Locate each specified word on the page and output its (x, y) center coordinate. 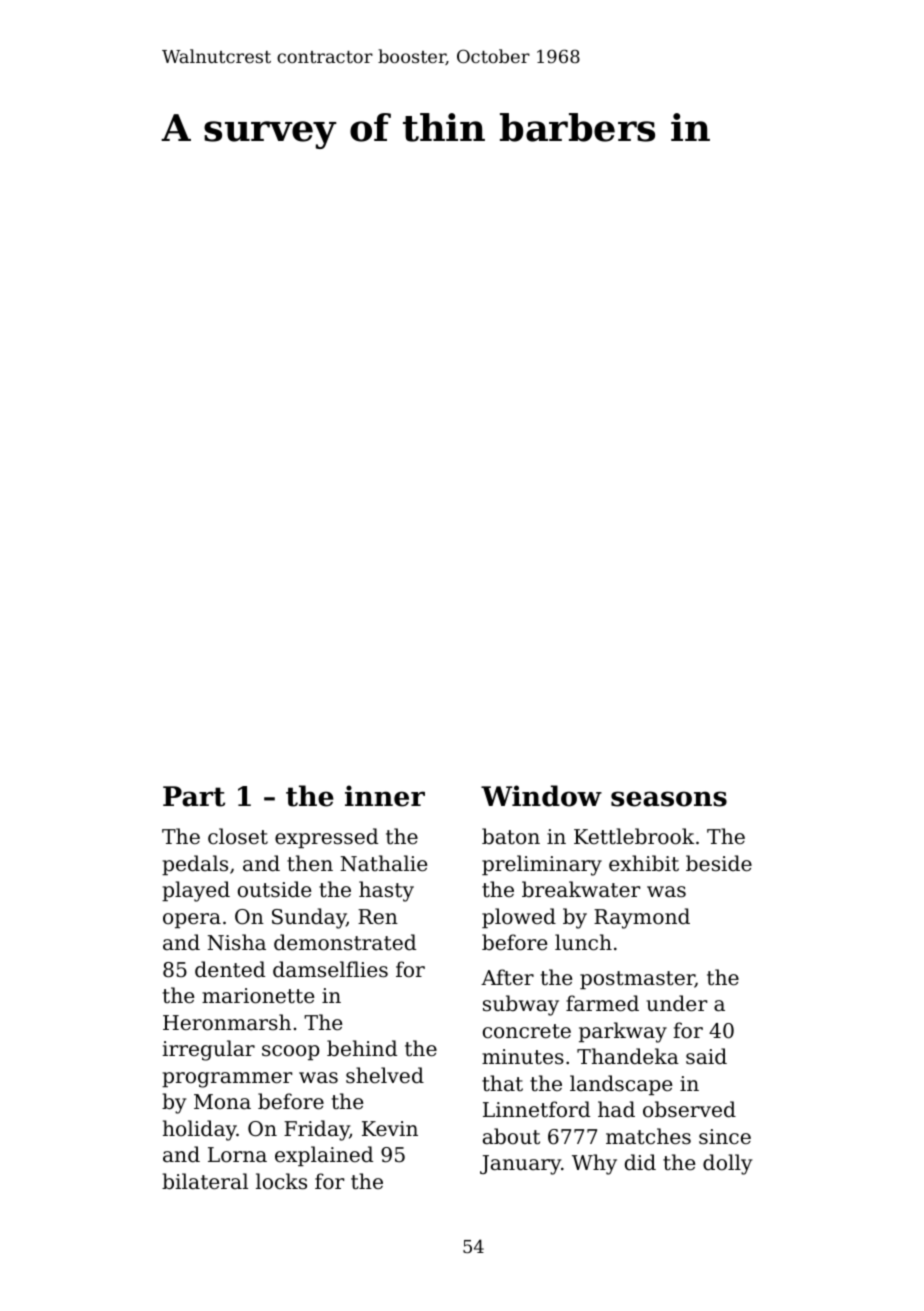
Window (541, 796)
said (706, 1056)
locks (281, 1181)
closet (238, 836)
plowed (519, 918)
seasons (669, 799)
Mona (222, 1101)
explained (324, 1156)
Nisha (236, 942)
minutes (523, 1056)
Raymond (642, 918)
